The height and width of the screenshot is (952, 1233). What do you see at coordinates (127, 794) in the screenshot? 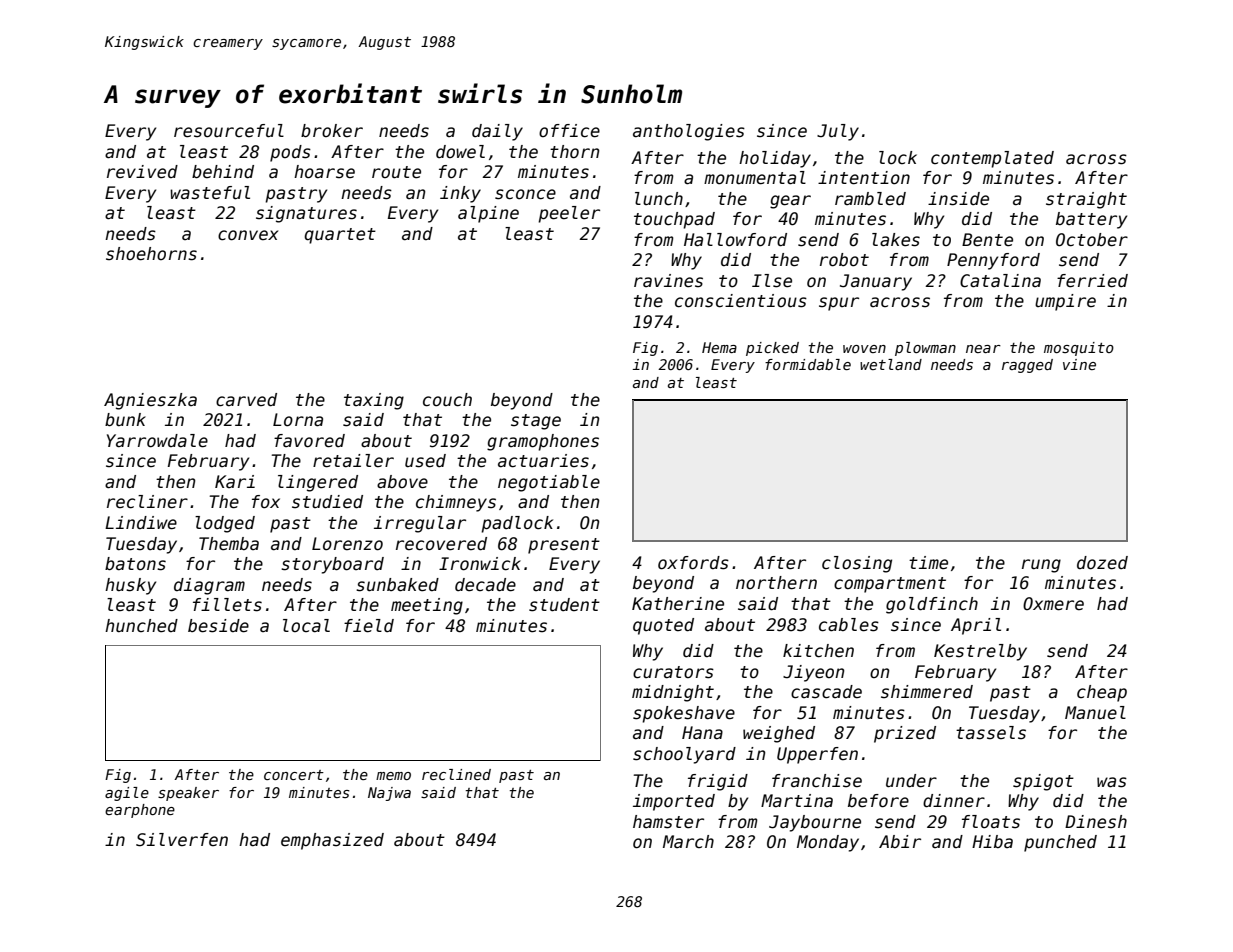
I see `agile` at bounding box center [127, 794].
